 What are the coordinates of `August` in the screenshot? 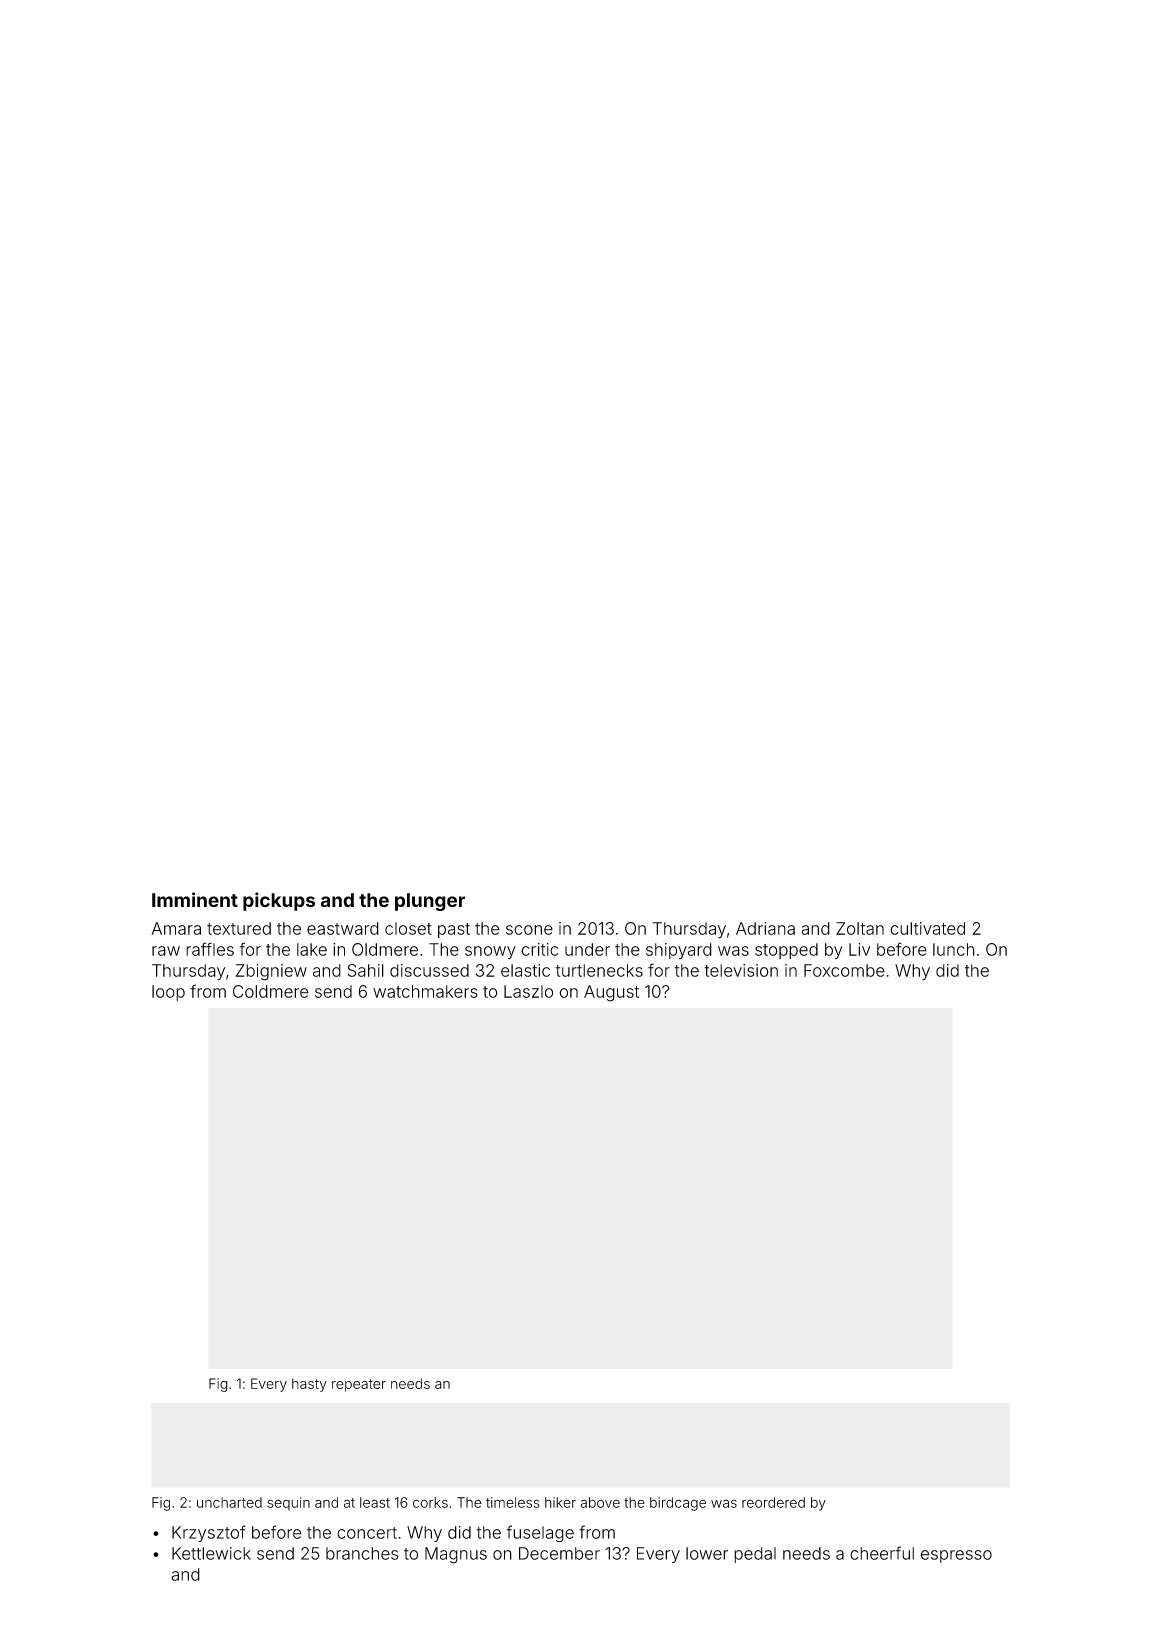 It's located at (611, 993).
